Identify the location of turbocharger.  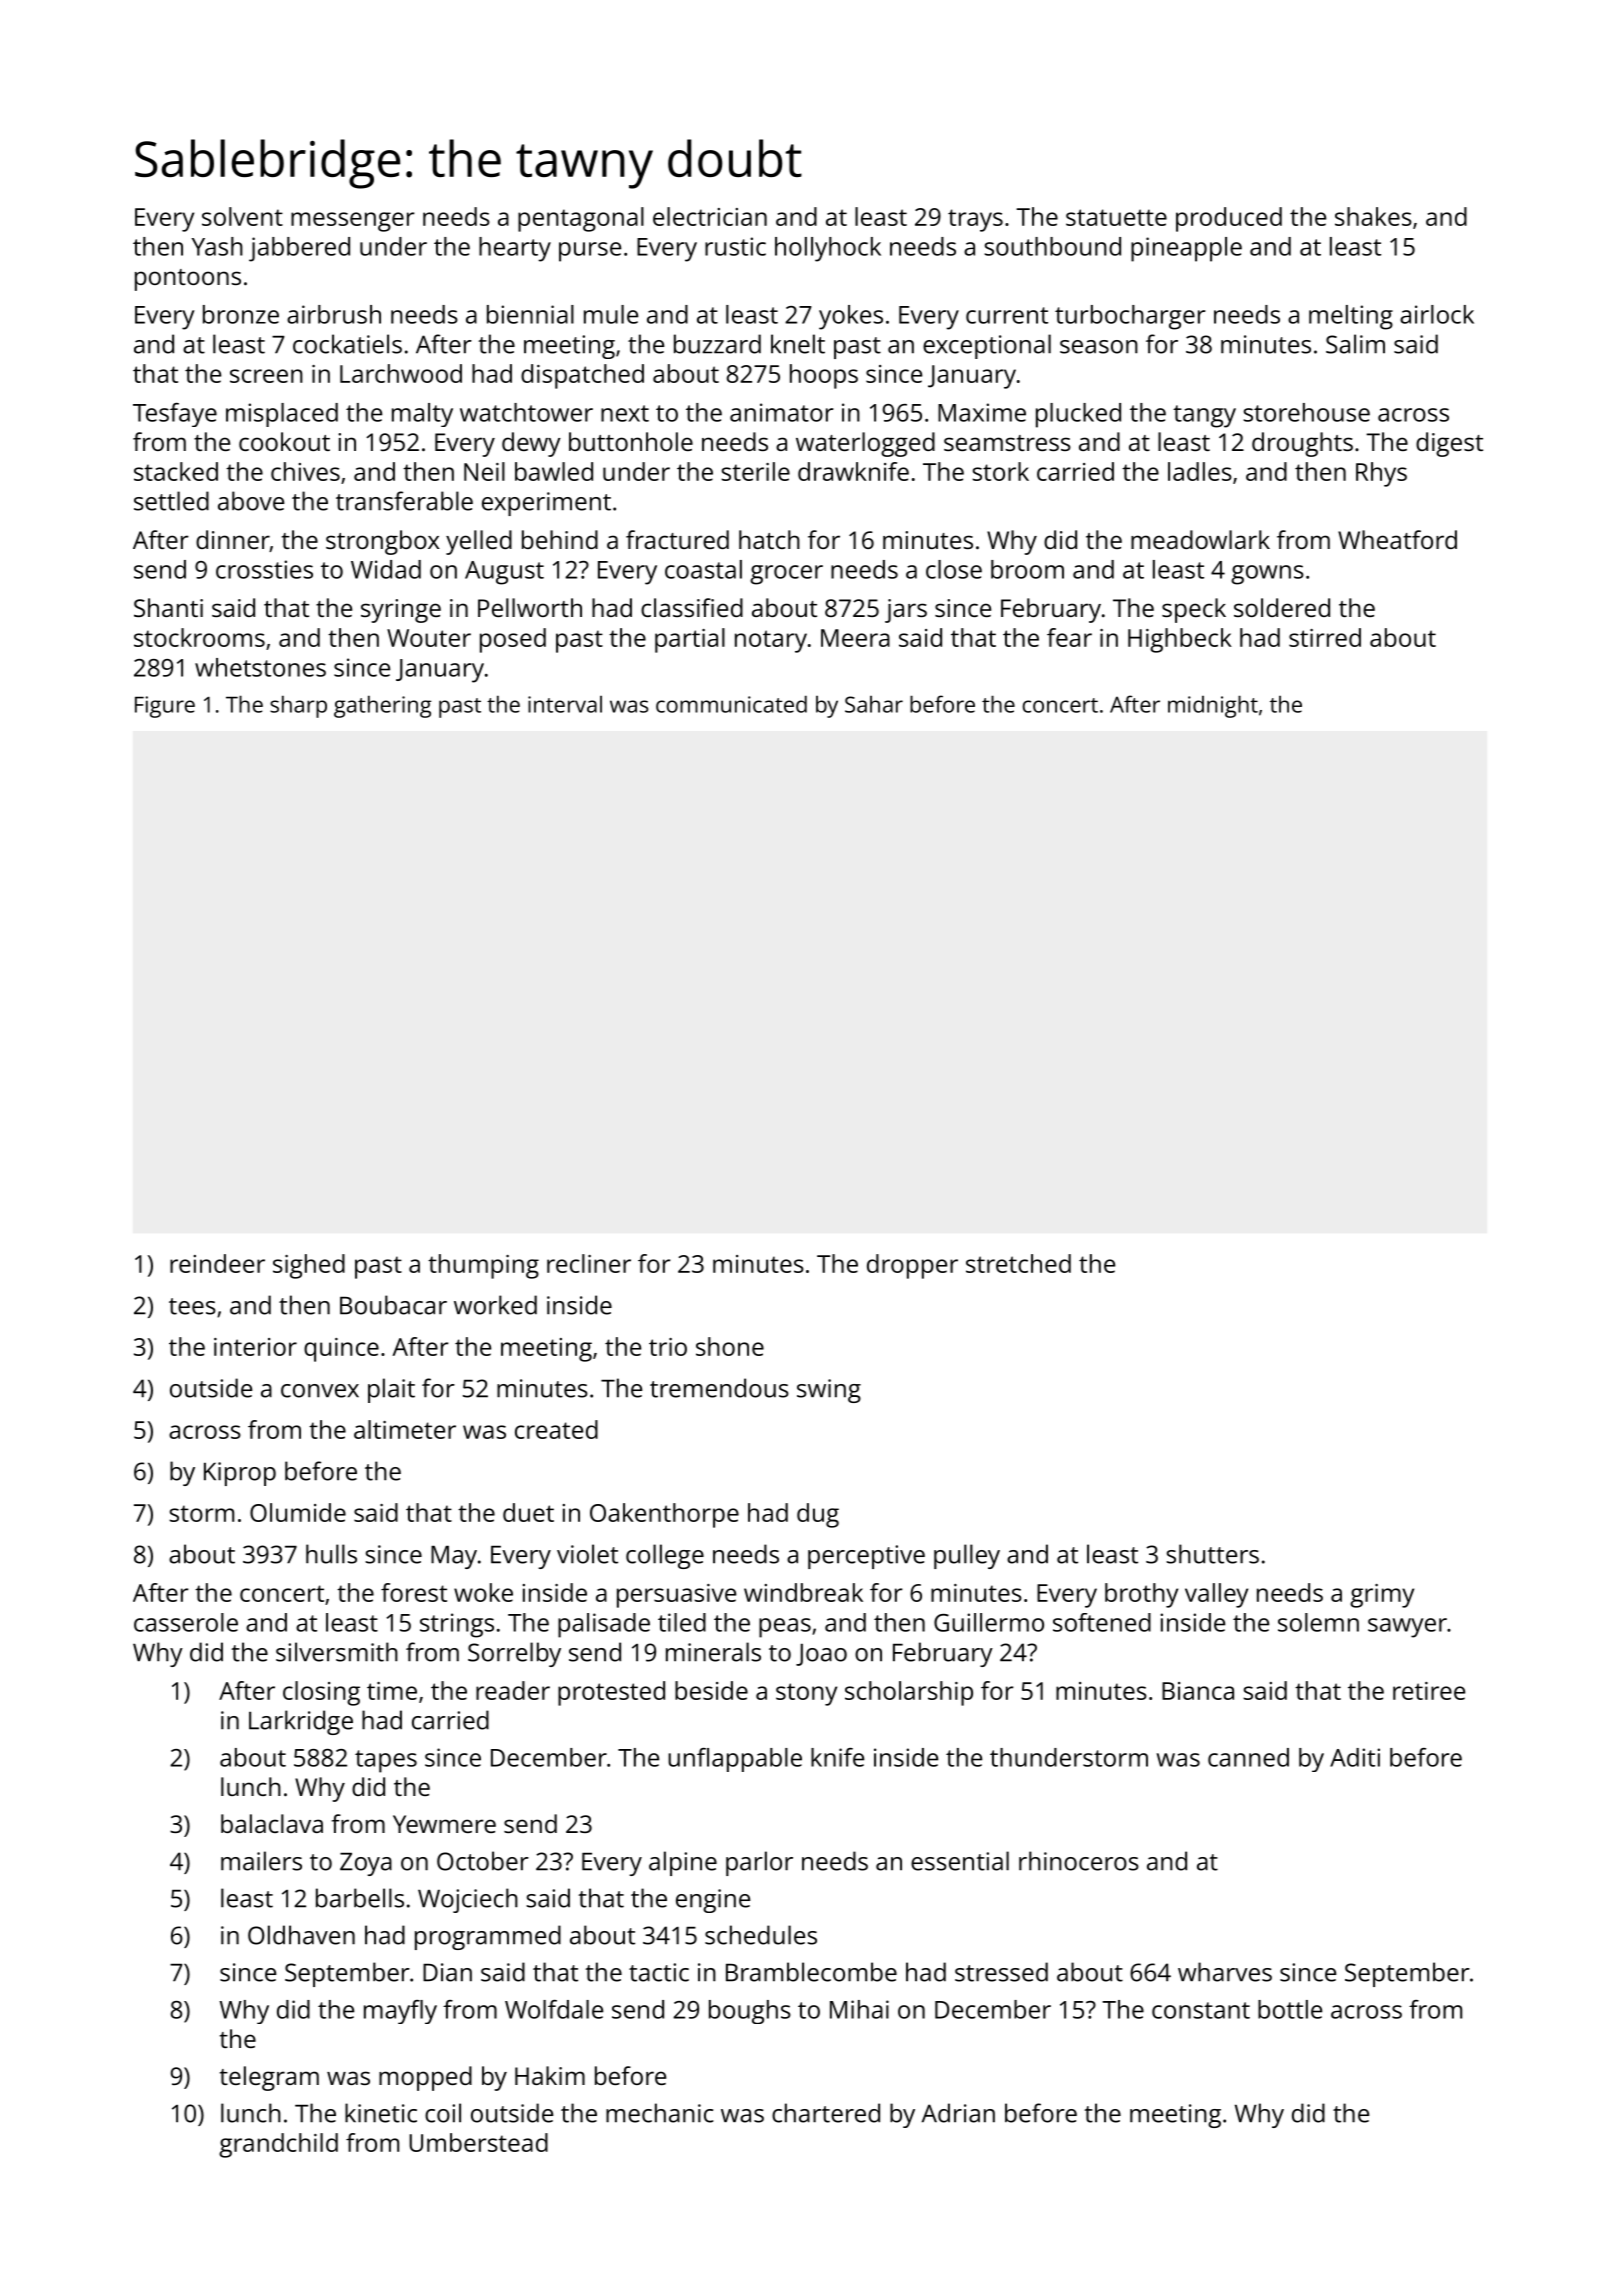
(1130, 317).
